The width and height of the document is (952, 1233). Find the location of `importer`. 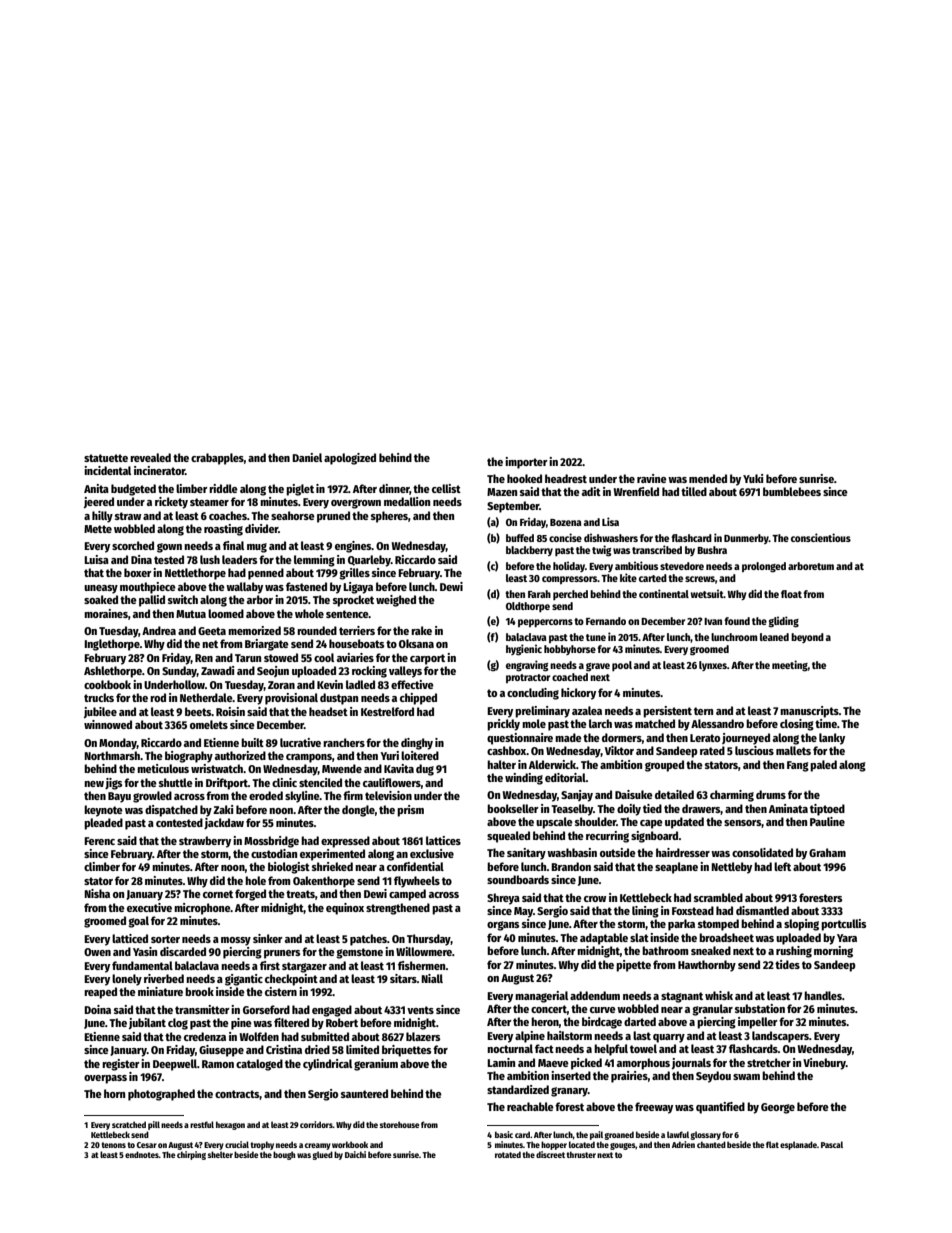

importer is located at coordinates (526, 463).
